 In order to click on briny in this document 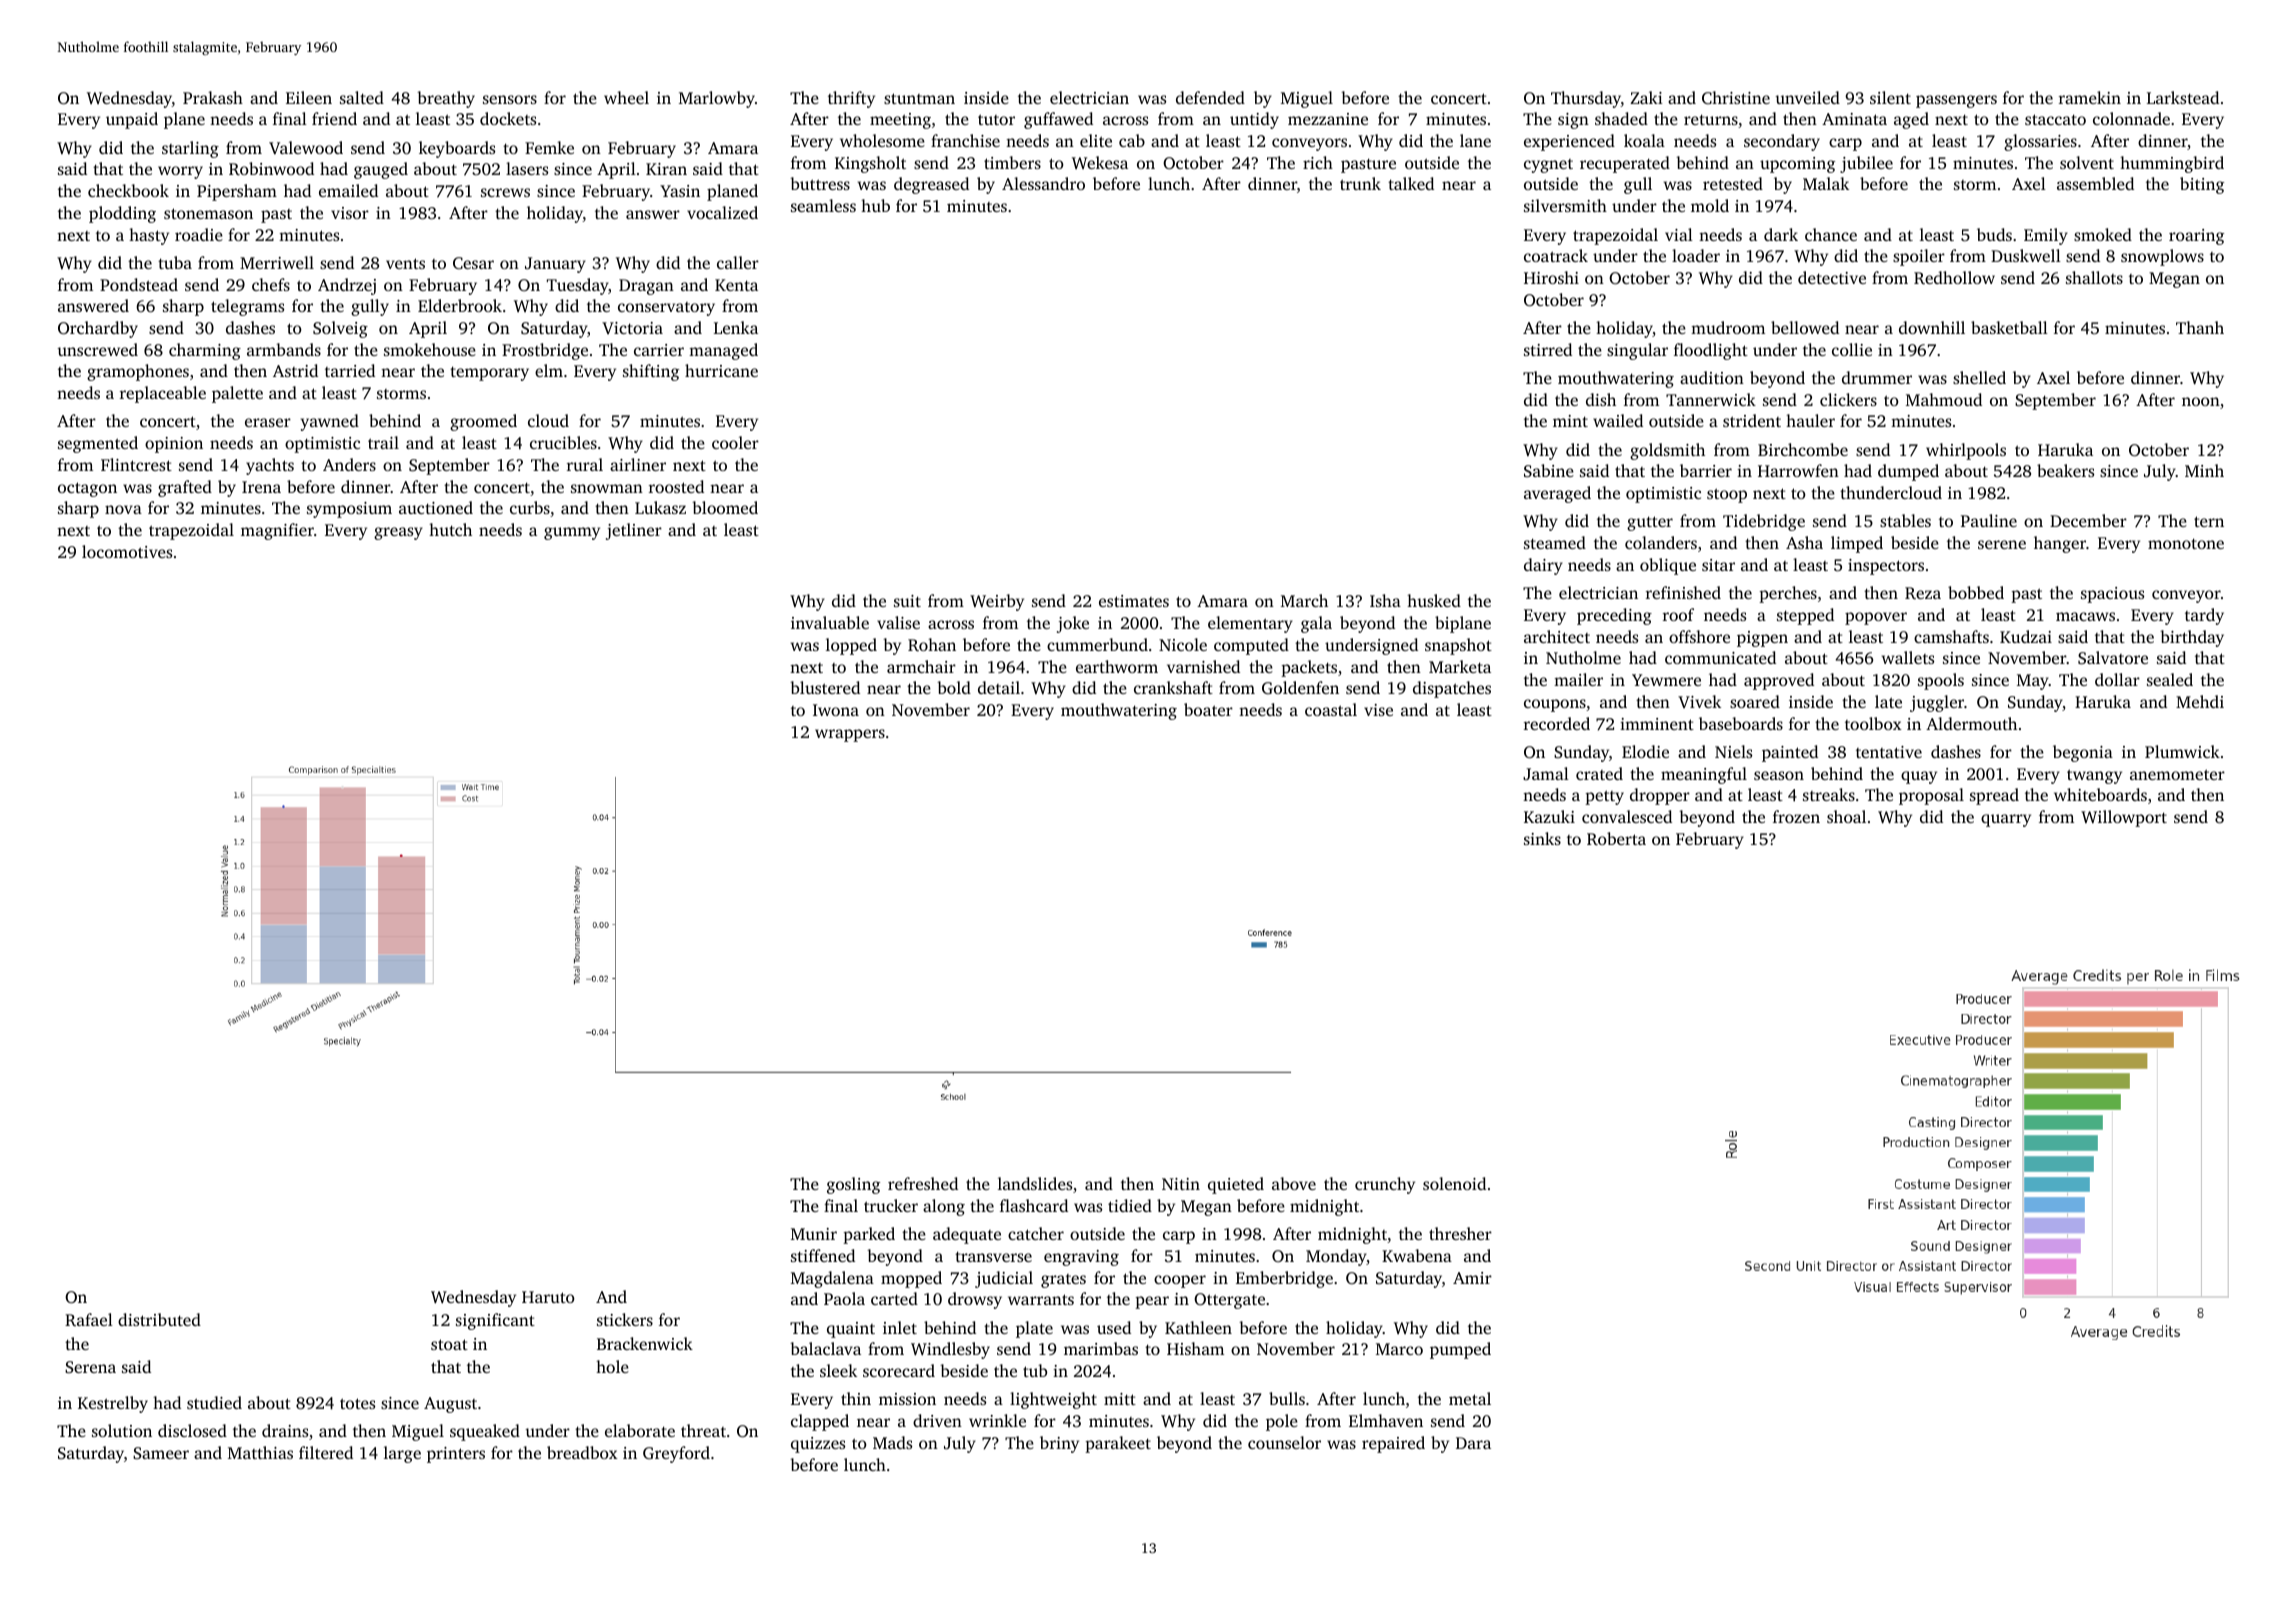, I will do `click(1059, 1444)`.
